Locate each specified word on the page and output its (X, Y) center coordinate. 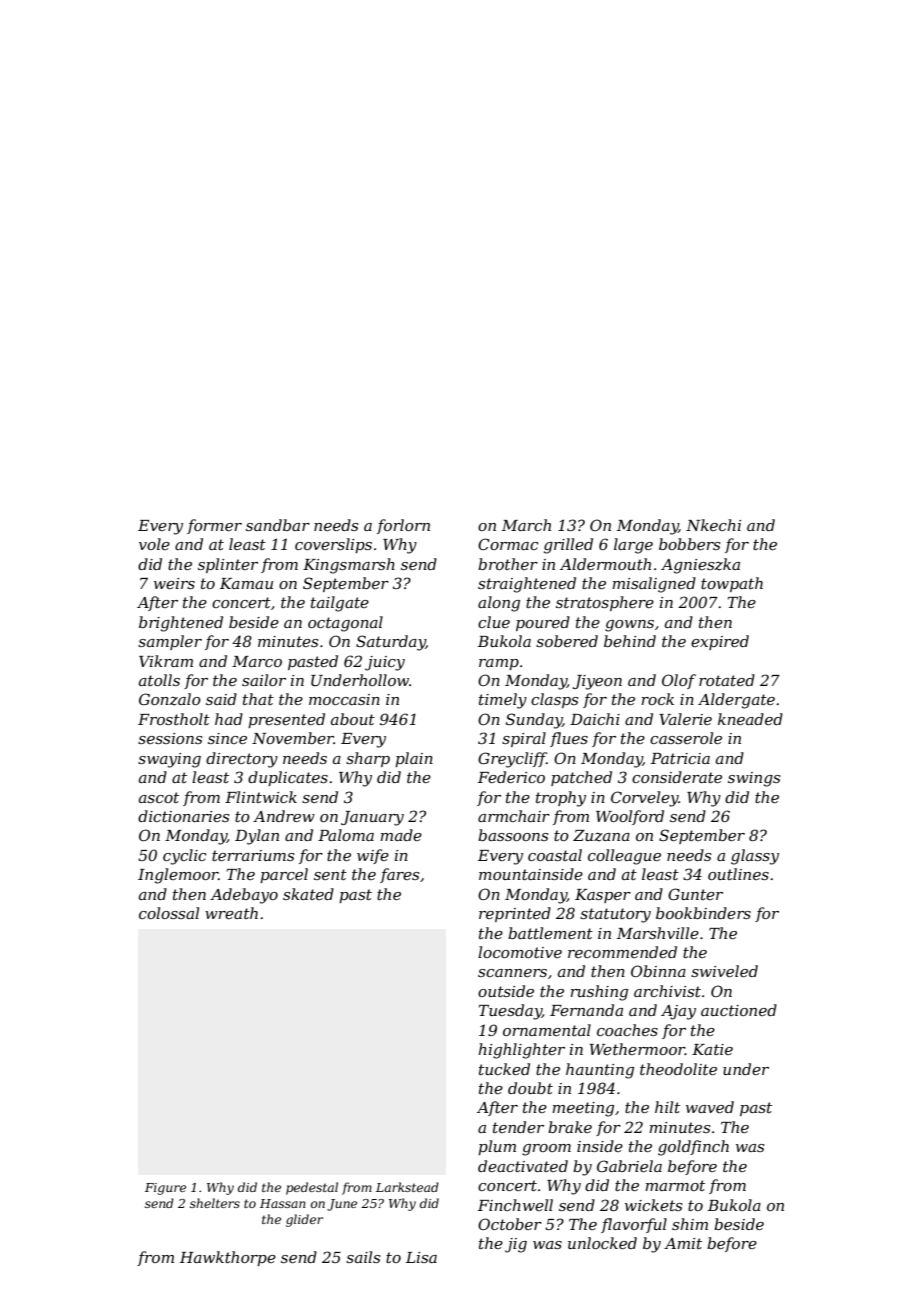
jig (516, 1245)
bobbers (689, 544)
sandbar (278, 525)
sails (363, 1257)
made (401, 835)
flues (569, 739)
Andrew (284, 816)
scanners (512, 973)
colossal (169, 913)
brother (508, 564)
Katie (712, 1049)
